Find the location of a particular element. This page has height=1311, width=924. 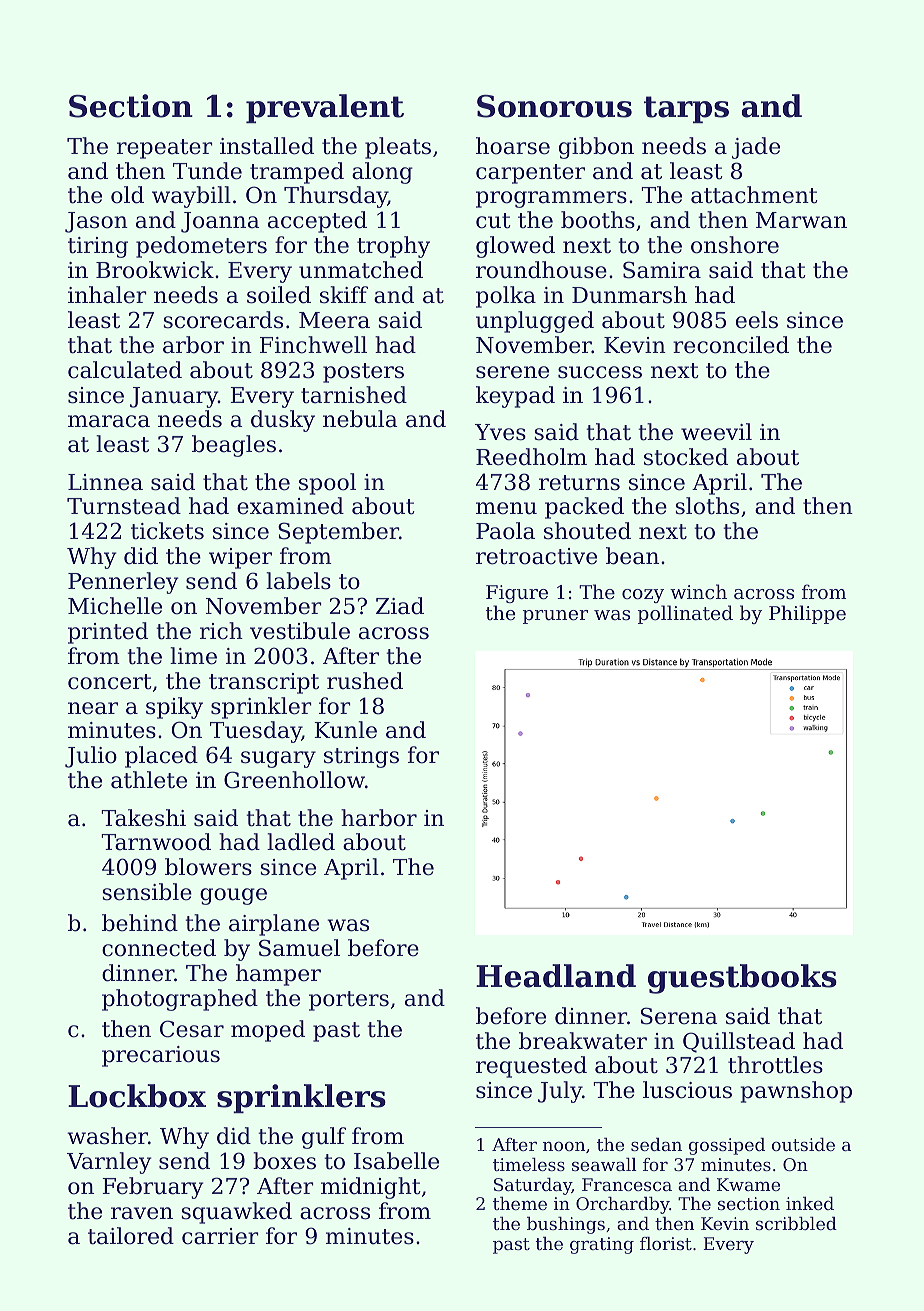

gibbon is located at coordinates (596, 148).
